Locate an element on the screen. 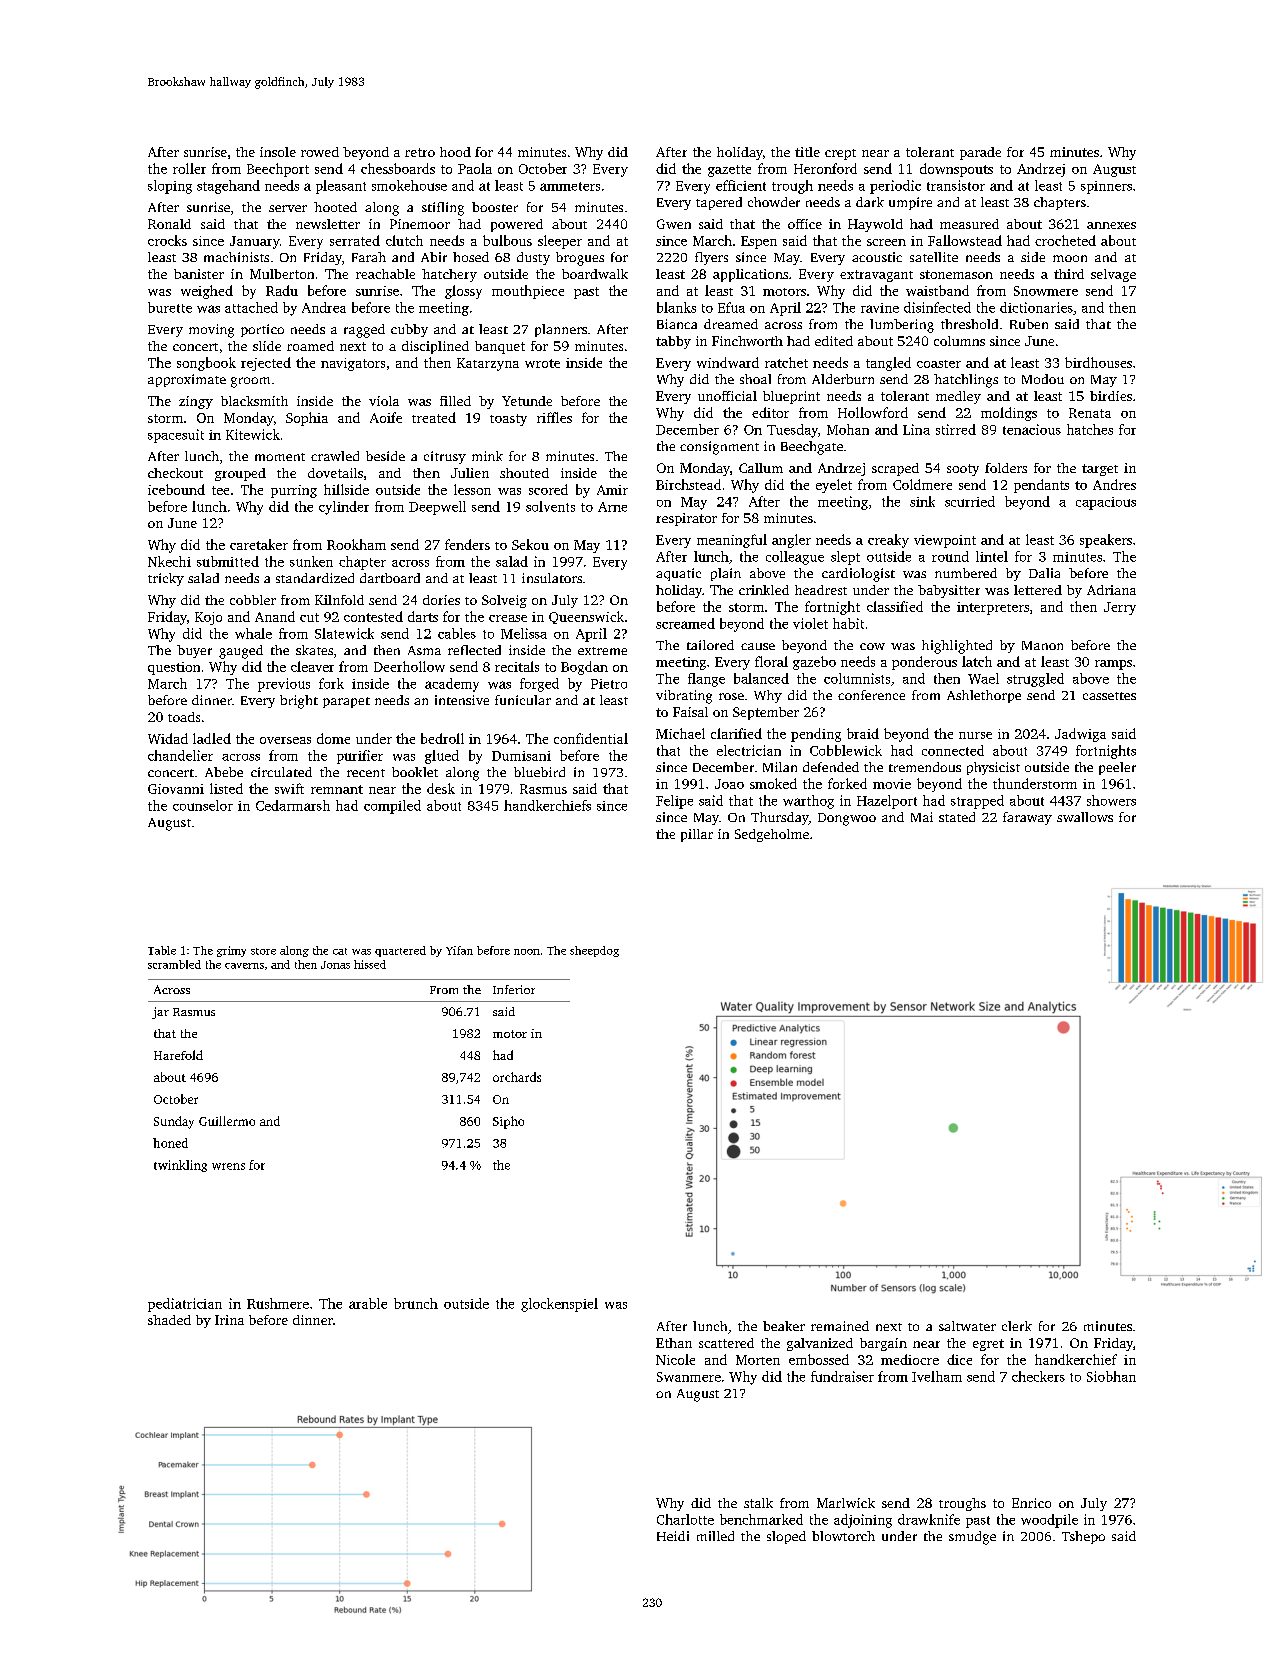  parapet is located at coordinates (346, 702).
